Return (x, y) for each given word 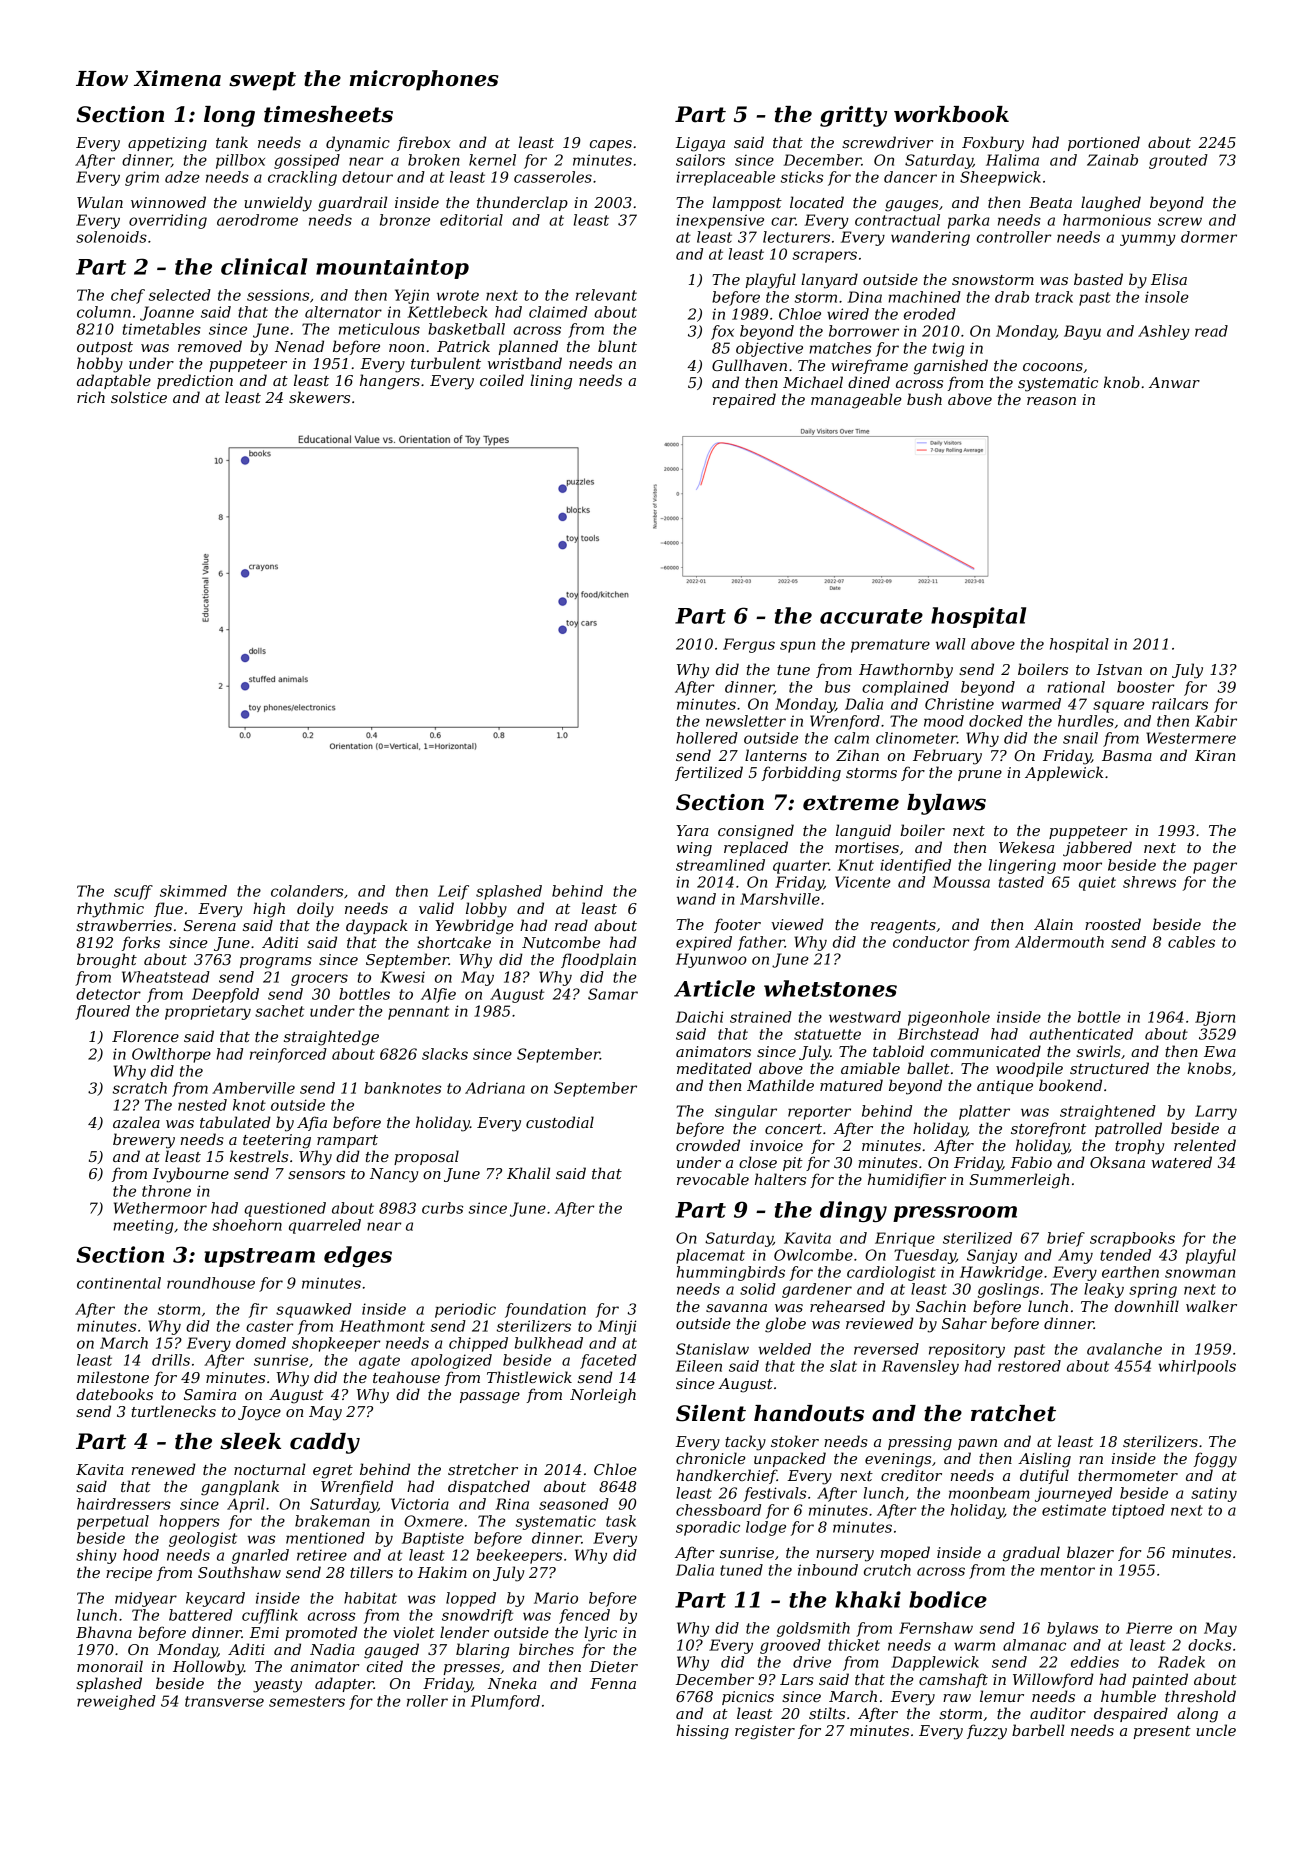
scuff (133, 892)
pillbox (240, 161)
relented (1205, 1145)
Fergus (749, 645)
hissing (702, 1732)
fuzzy (987, 1732)
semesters (307, 1701)
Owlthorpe (171, 1055)
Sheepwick (1000, 178)
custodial (560, 1122)
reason (1051, 401)
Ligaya (700, 144)
